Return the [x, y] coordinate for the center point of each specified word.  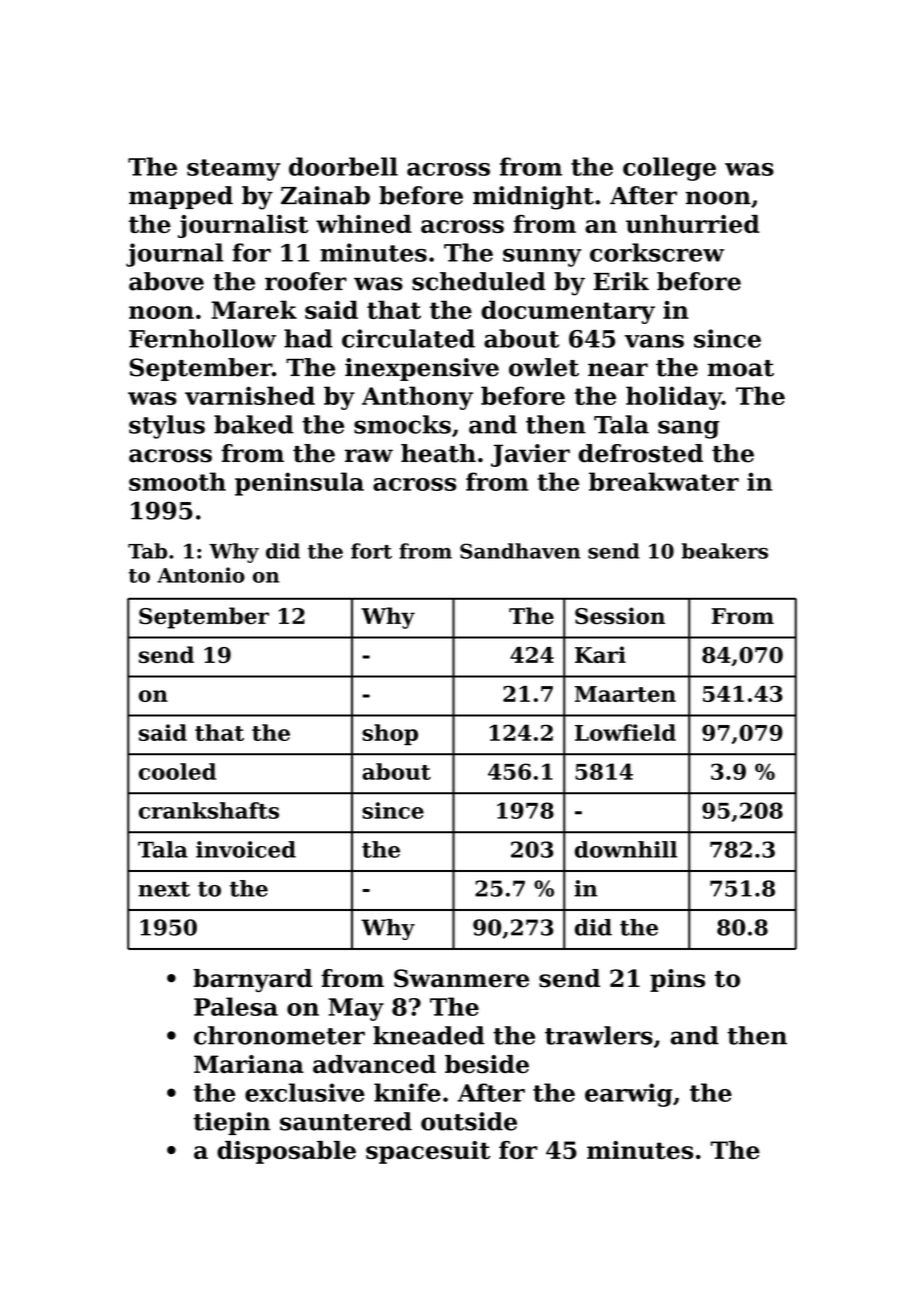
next [164, 889]
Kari [600, 654]
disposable [286, 1152]
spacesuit [428, 1152]
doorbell [343, 166]
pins [677, 980]
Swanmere [461, 978]
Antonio [201, 575]
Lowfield [625, 732]
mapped [181, 197]
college [669, 169]
